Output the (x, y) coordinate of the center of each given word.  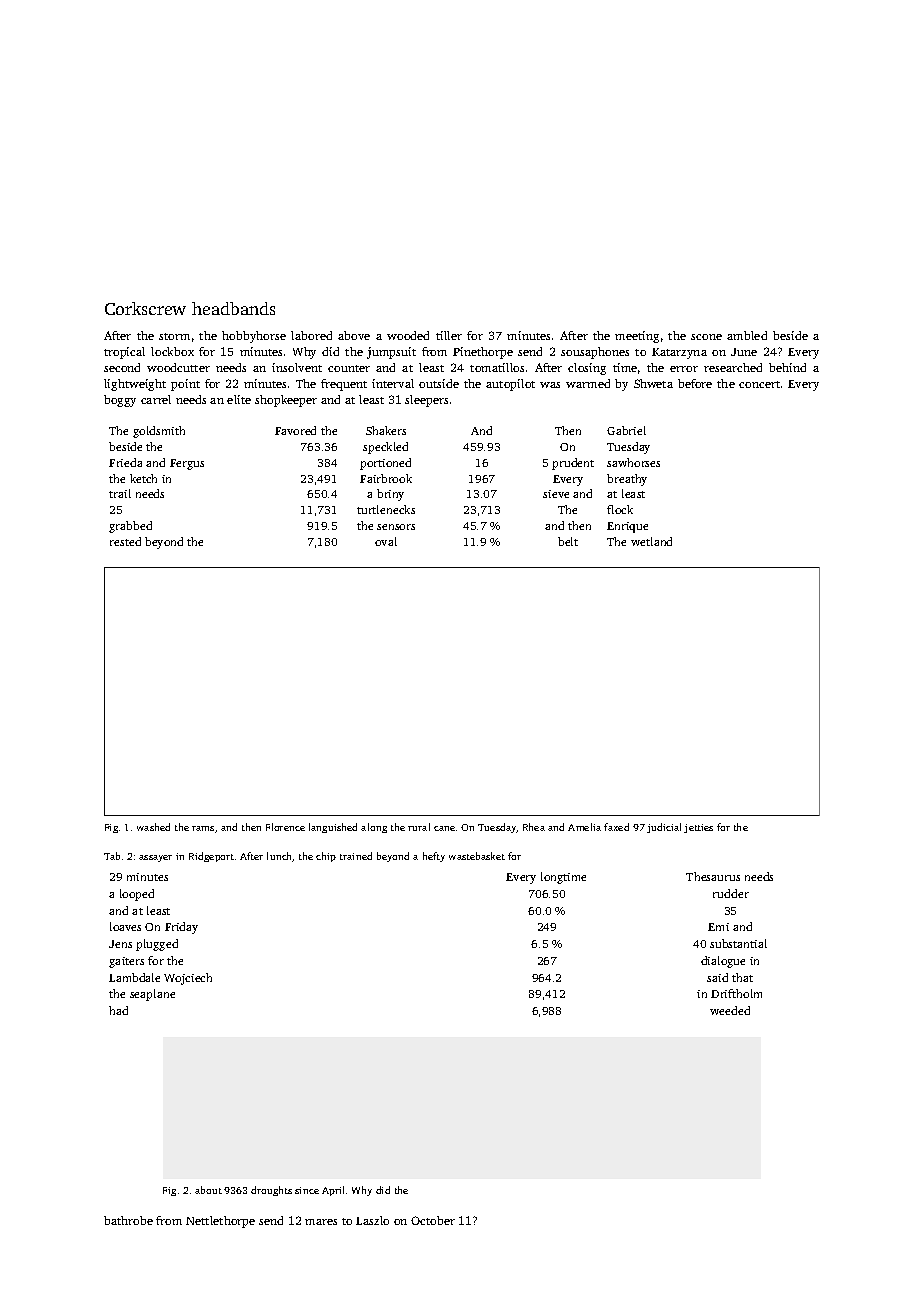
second (122, 367)
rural (419, 827)
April (333, 1191)
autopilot (510, 385)
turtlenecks (386, 509)
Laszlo (372, 1220)
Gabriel (626, 430)
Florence (285, 827)
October (433, 1220)
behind (787, 367)
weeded (730, 1010)
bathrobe (128, 1220)
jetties (698, 828)
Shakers (386, 430)
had (118, 1010)
